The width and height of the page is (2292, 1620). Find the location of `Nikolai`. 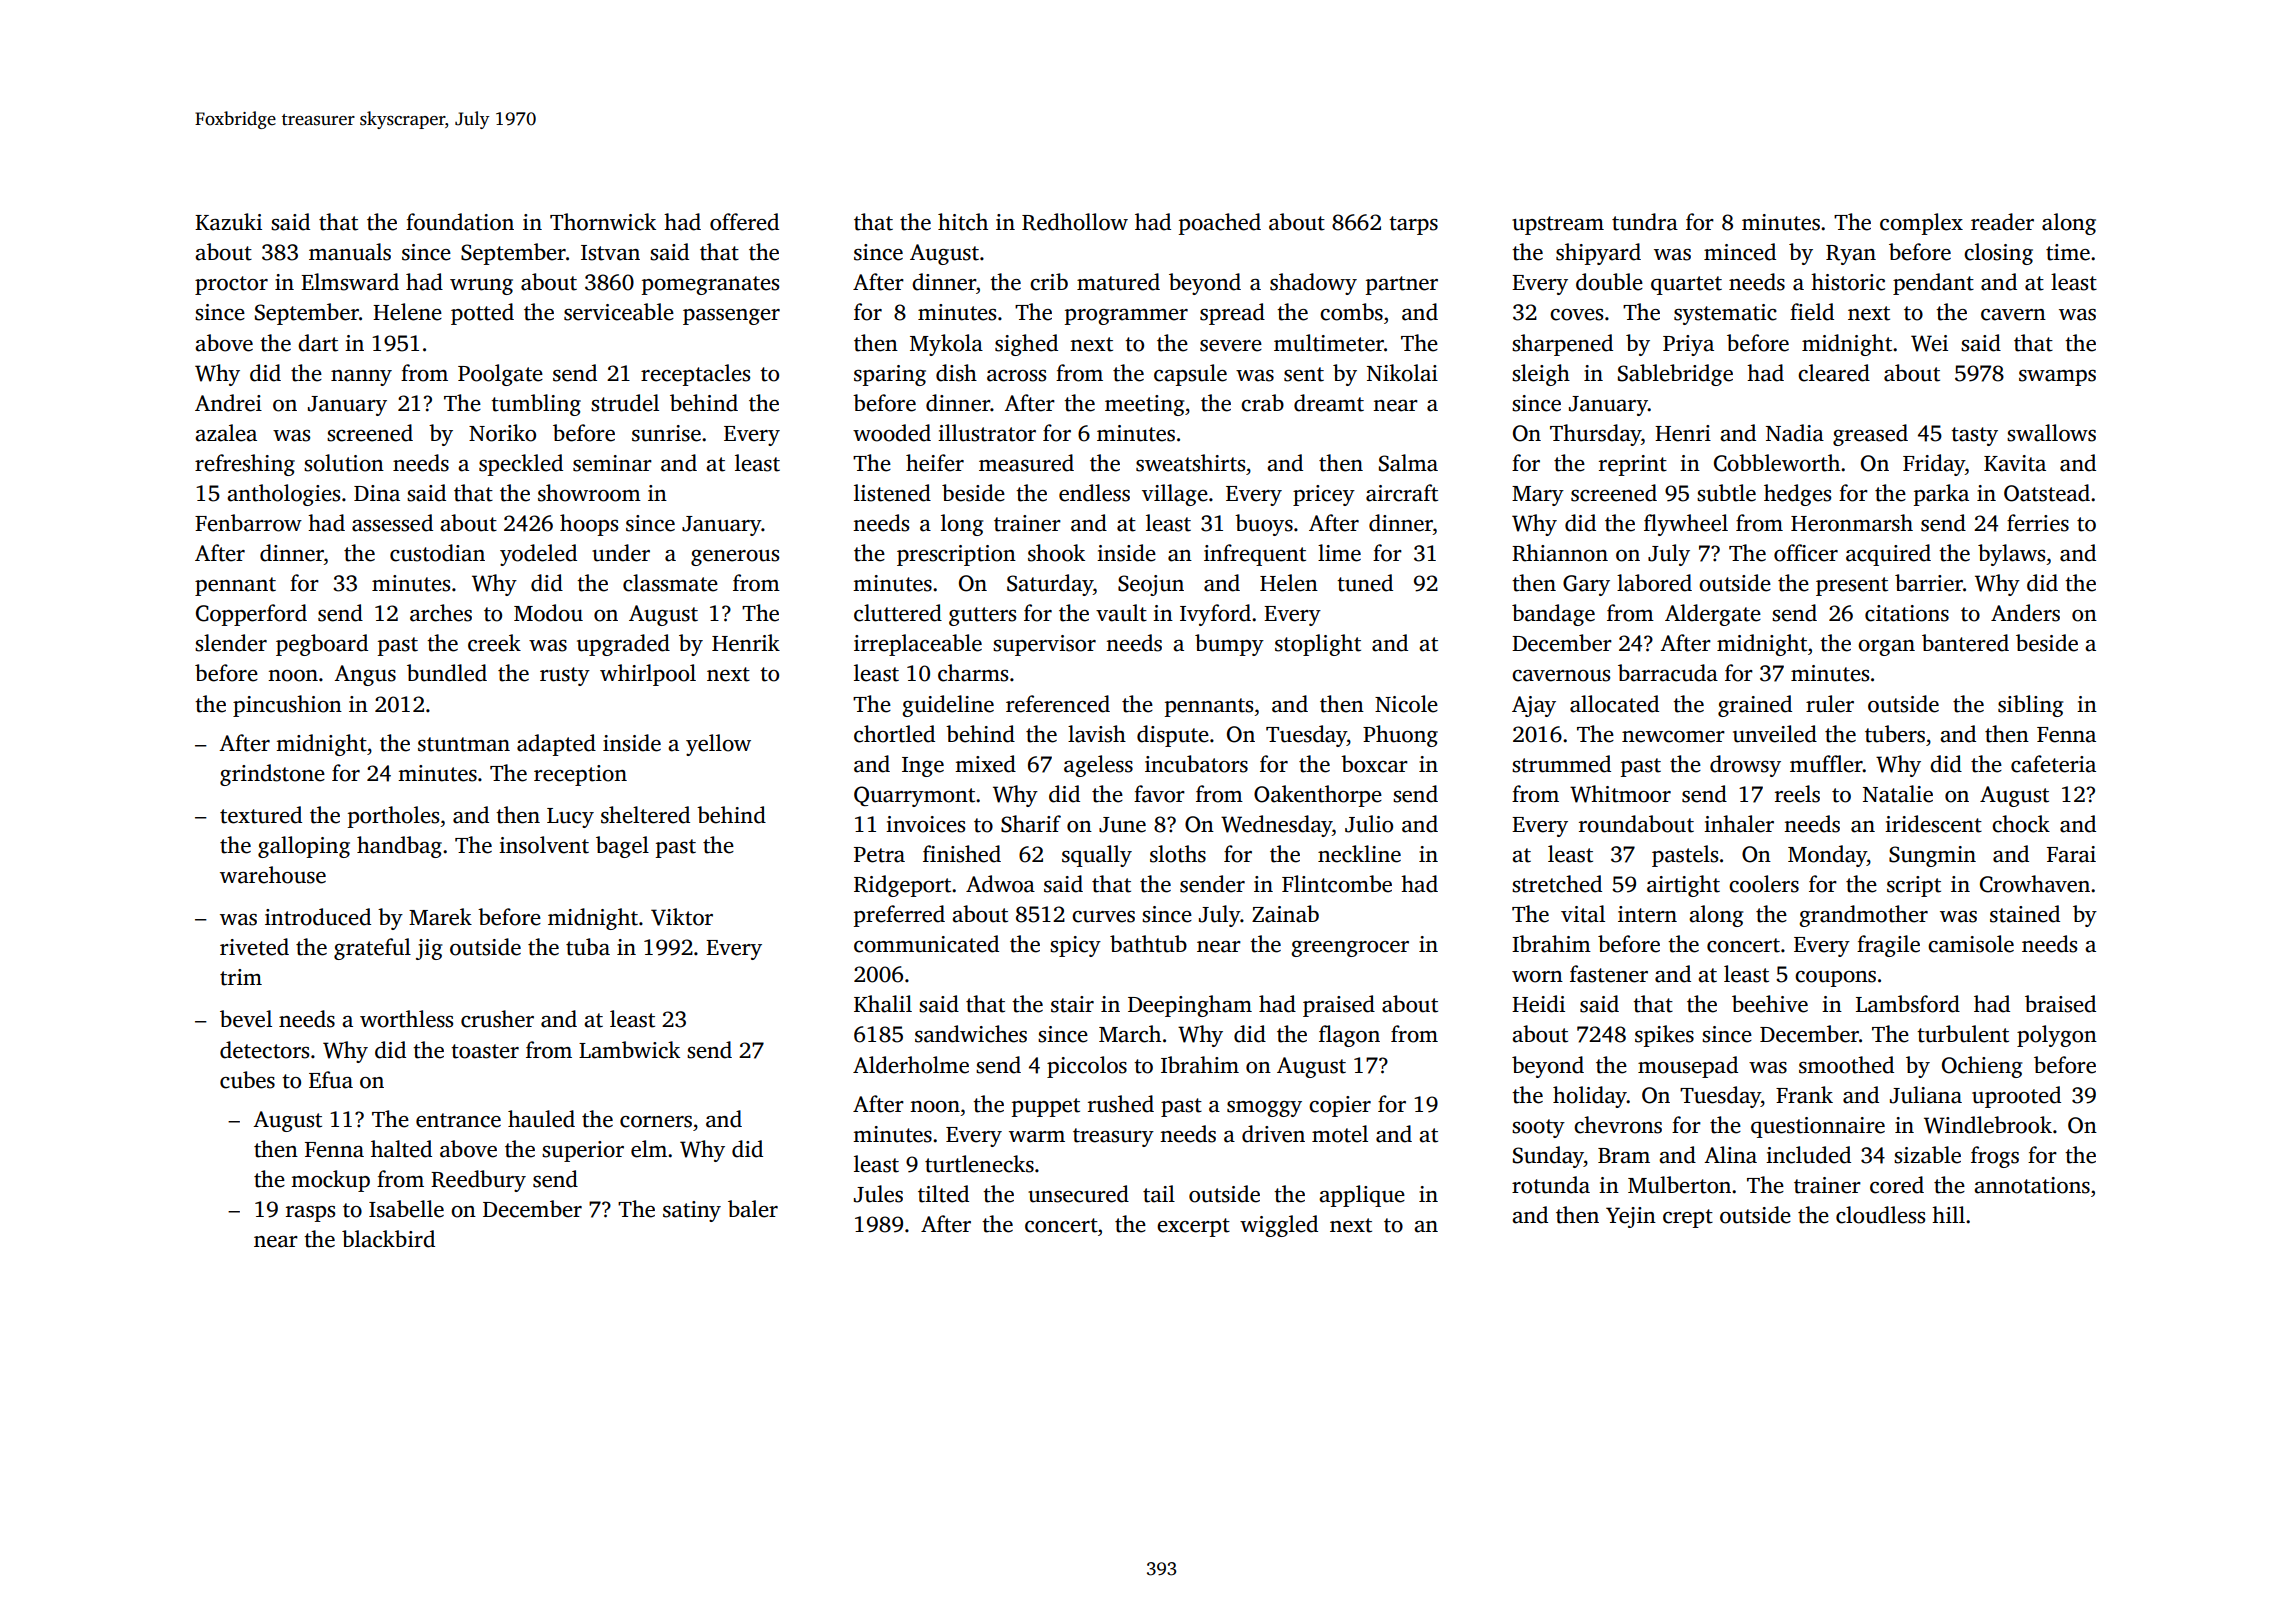

Nikolai is located at coordinates (1402, 373).
